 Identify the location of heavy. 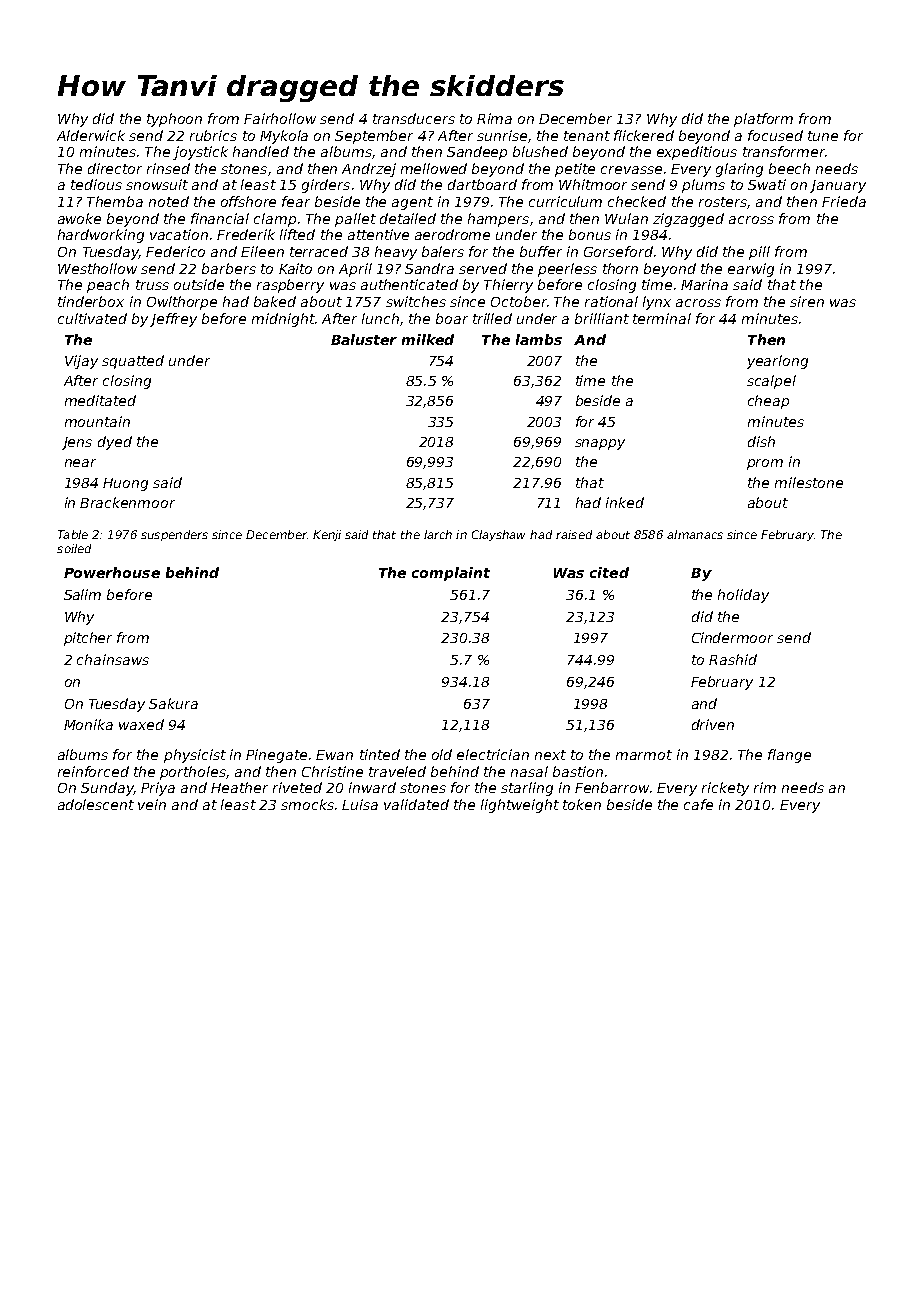
(396, 253).
